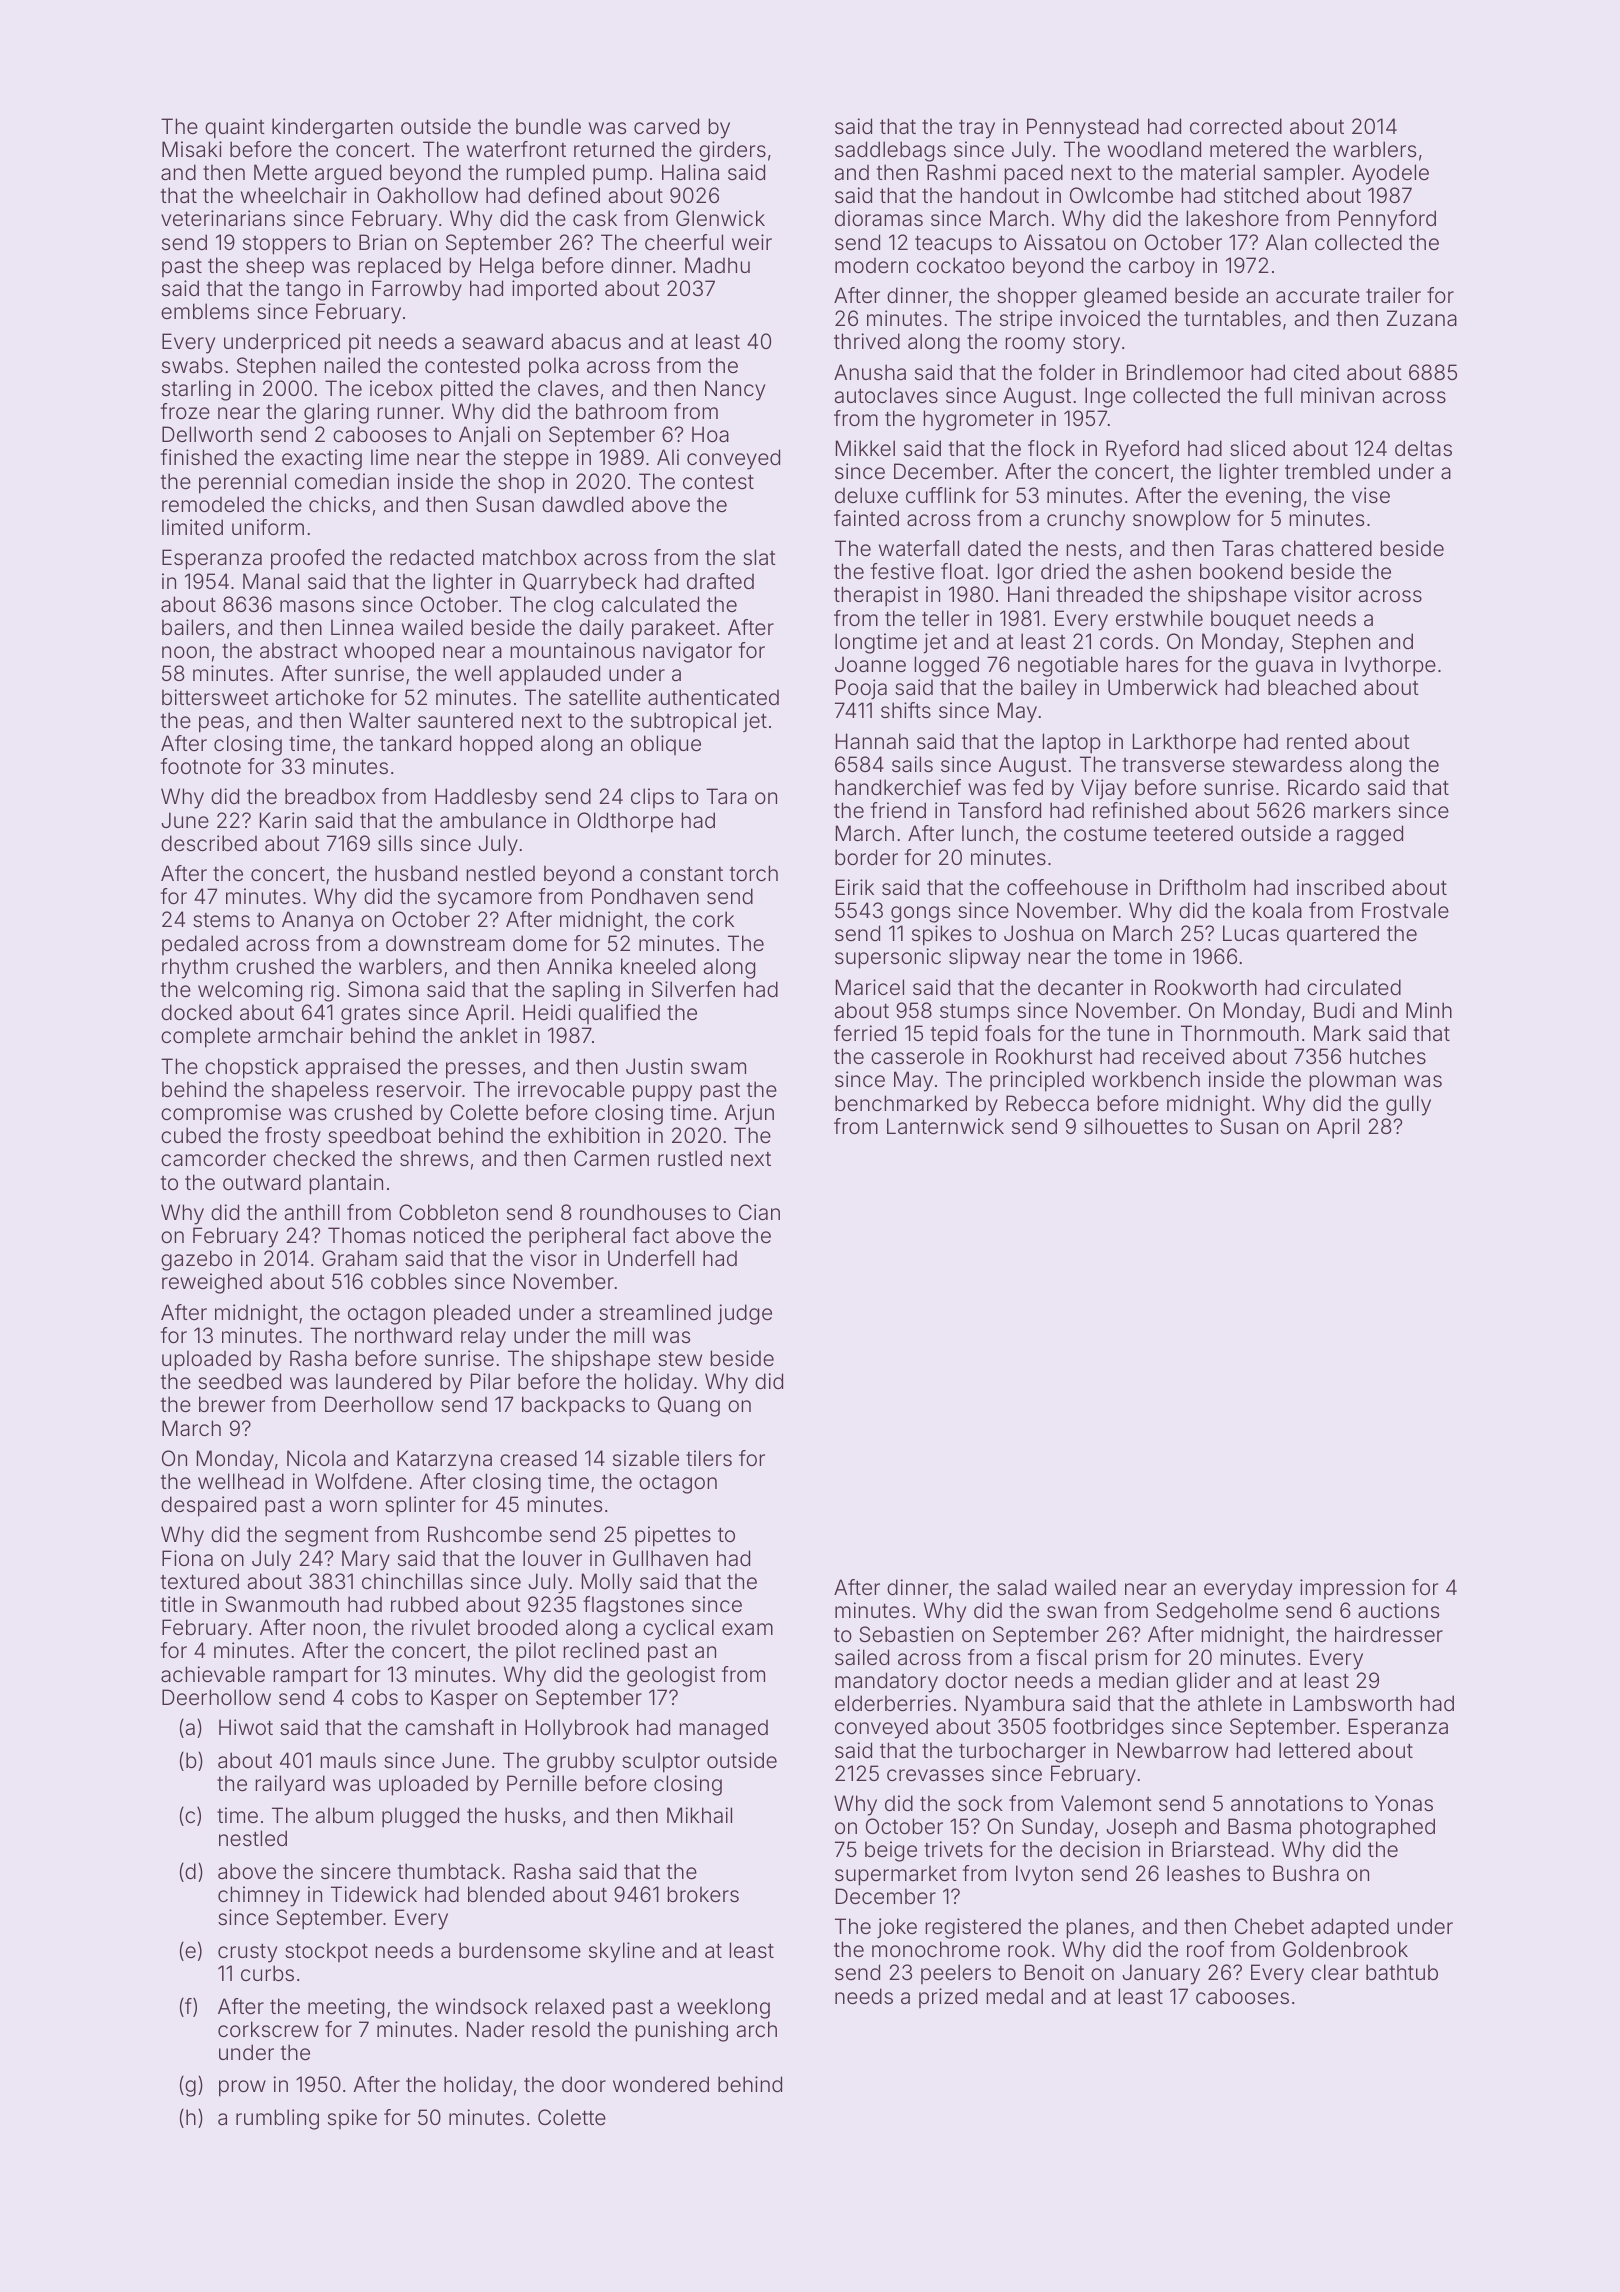 This document has width=1620, height=2292. Describe the element at coordinates (1429, 1010) in the document. I see `Minh` at that location.
